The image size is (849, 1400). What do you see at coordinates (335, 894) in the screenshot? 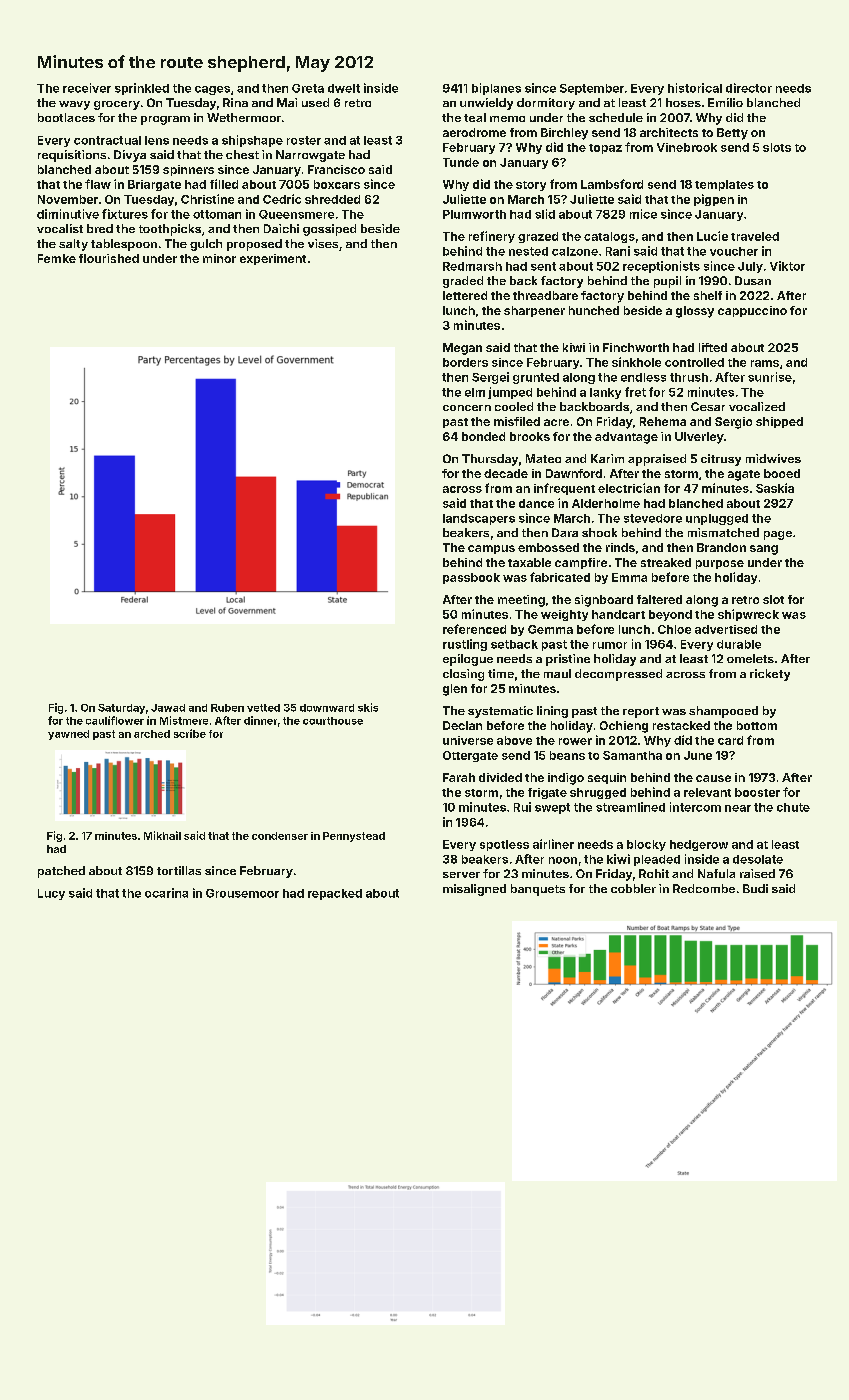
I see `repacked` at bounding box center [335, 894].
